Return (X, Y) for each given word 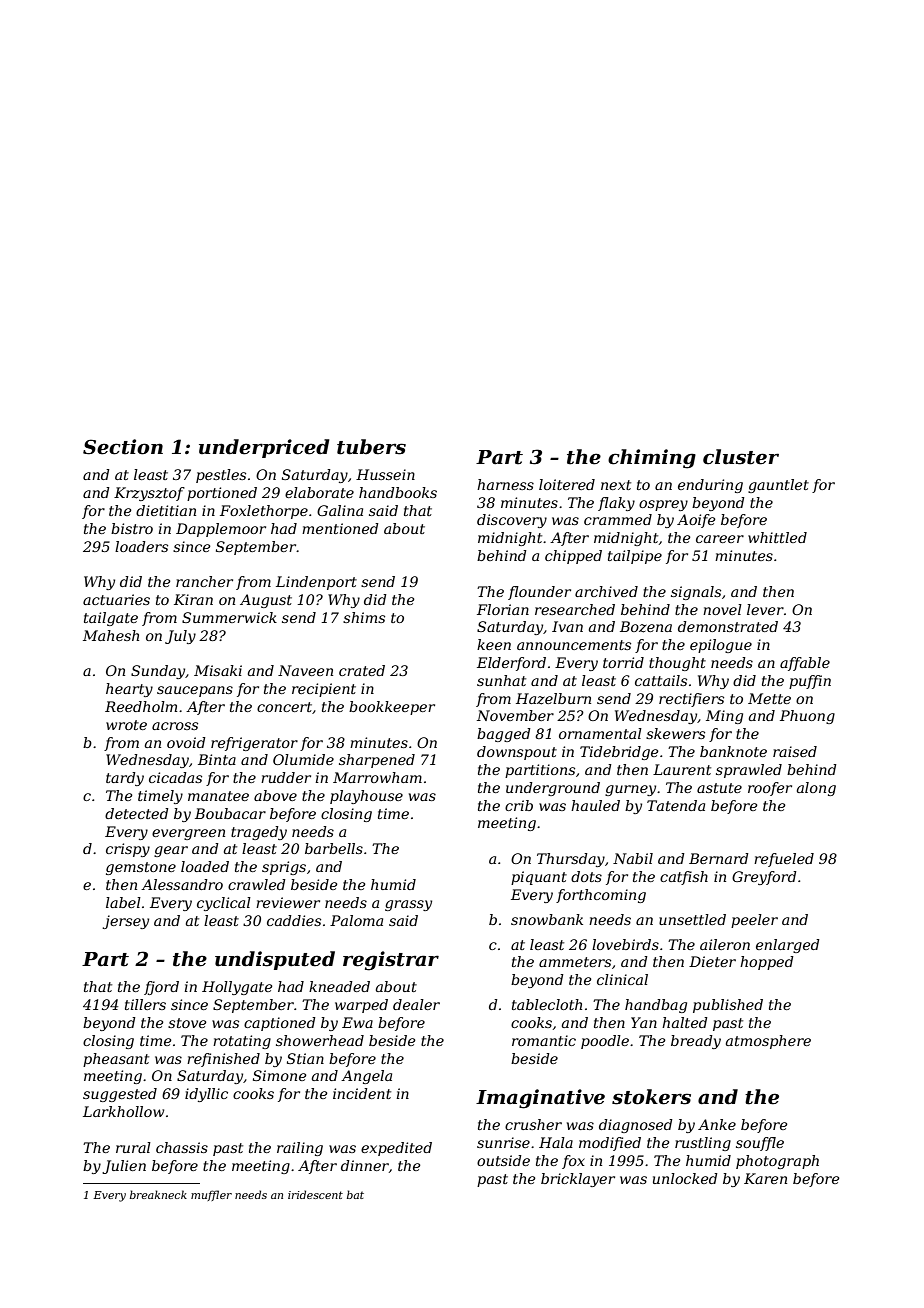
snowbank (547, 919)
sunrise (503, 1142)
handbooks (398, 492)
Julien (124, 1167)
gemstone (141, 868)
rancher (204, 581)
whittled (777, 537)
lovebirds (625, 944)
